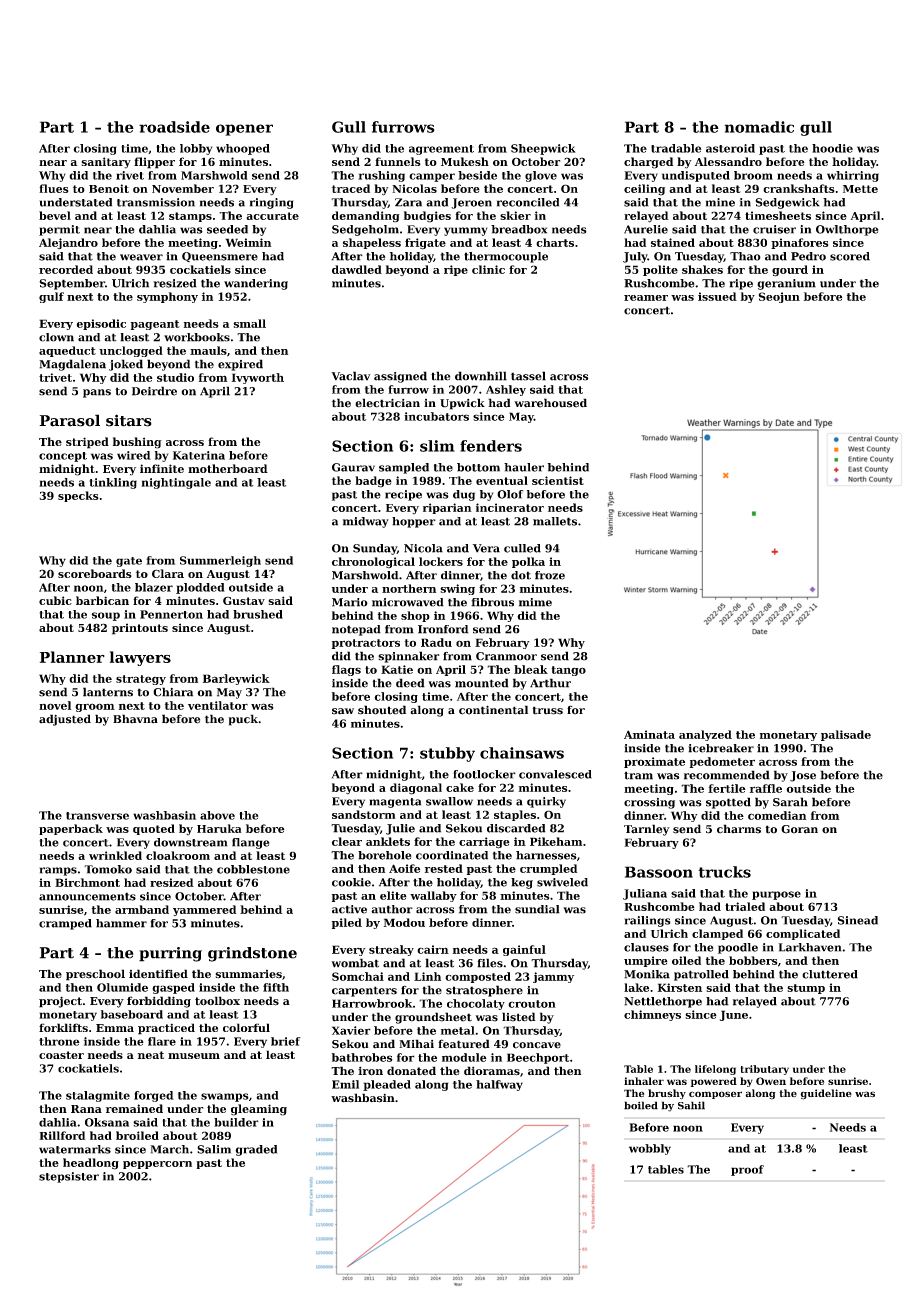 This document has height=1308, width=924. What do you see at coordinates (522, 883) in the document?
I see `keg` at bounding box center [522, 883].
